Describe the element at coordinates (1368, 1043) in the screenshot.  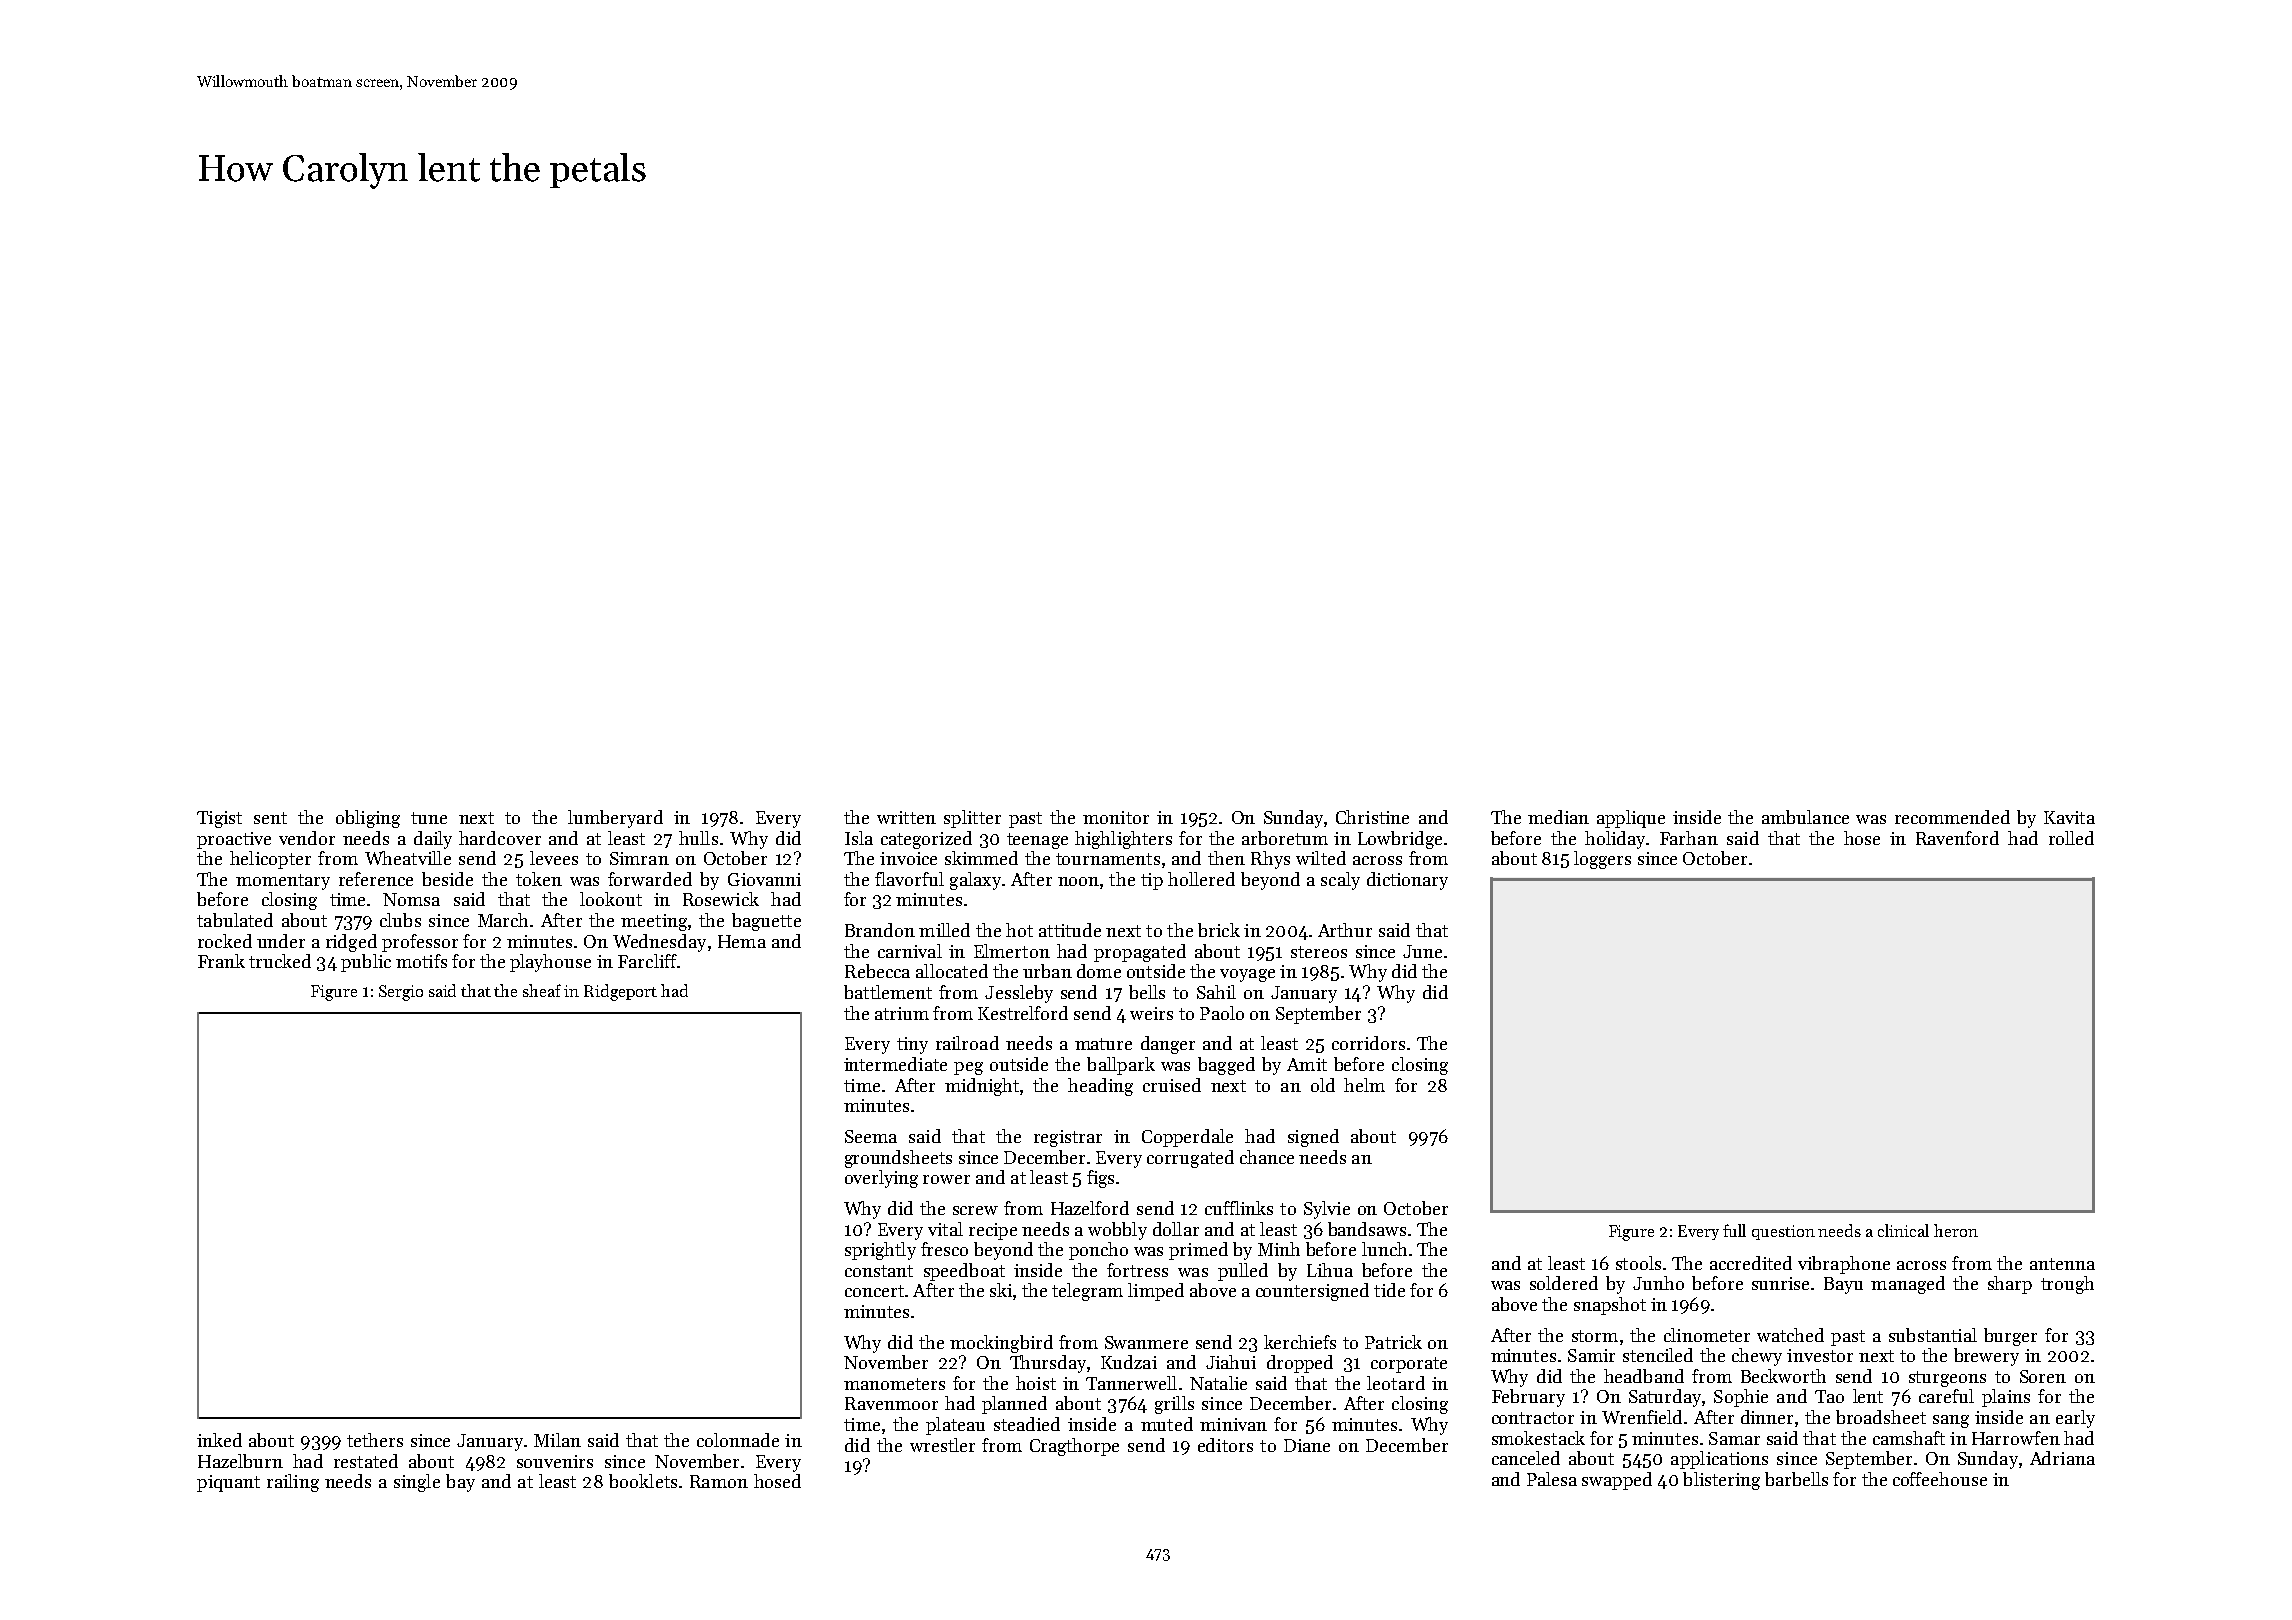
I see `corridors` at that location.
